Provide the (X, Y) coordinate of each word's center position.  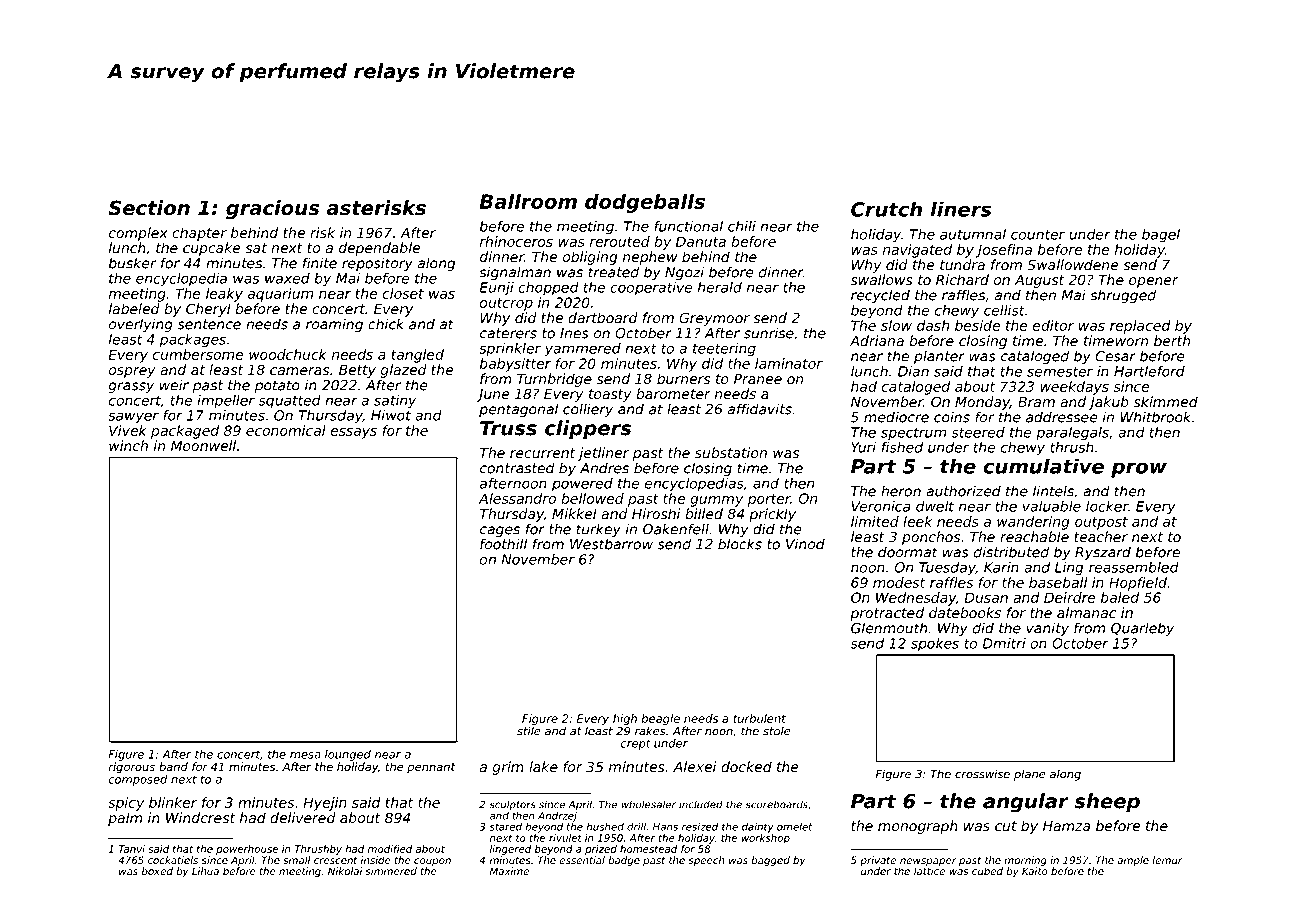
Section (149, 208)
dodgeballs (645, 203)
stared (506, 827)
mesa (305, 755)
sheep (1107, 803)
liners (960, 209)
